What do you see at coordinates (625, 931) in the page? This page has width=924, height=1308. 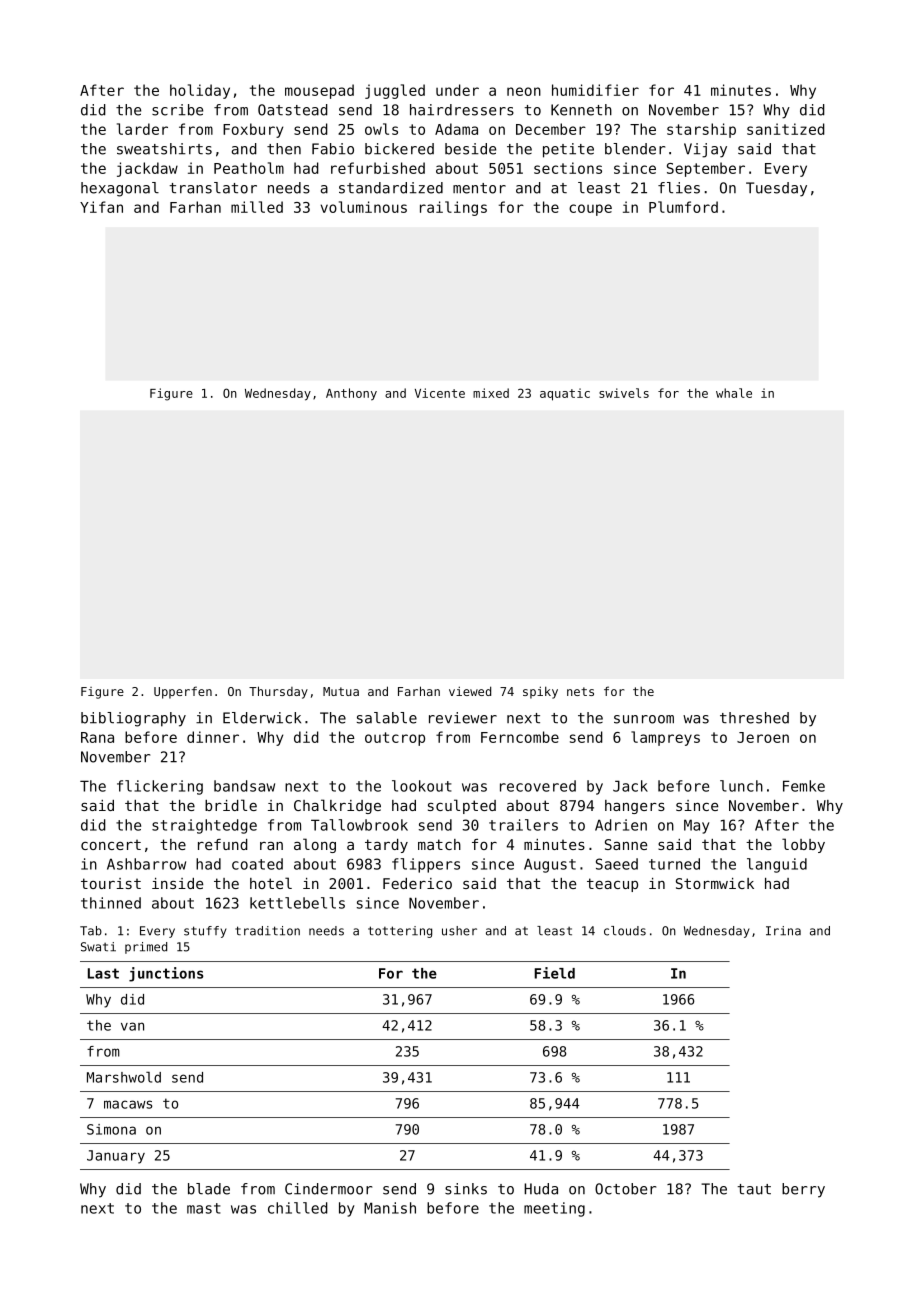 I see `clouds` at bounding box center [625, 931].
